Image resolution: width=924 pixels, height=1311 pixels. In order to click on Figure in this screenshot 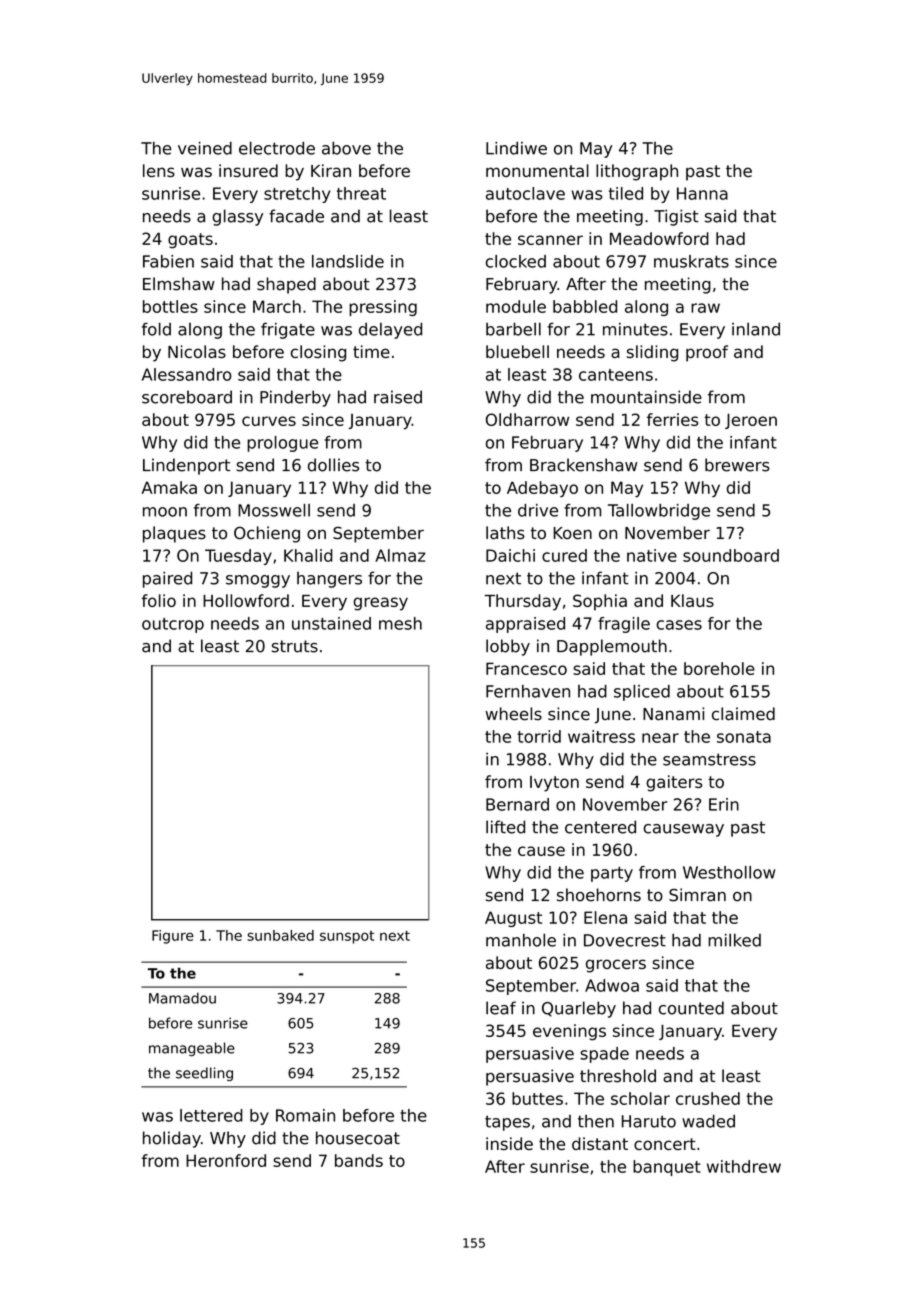, I will do `click(173, 937)`.
